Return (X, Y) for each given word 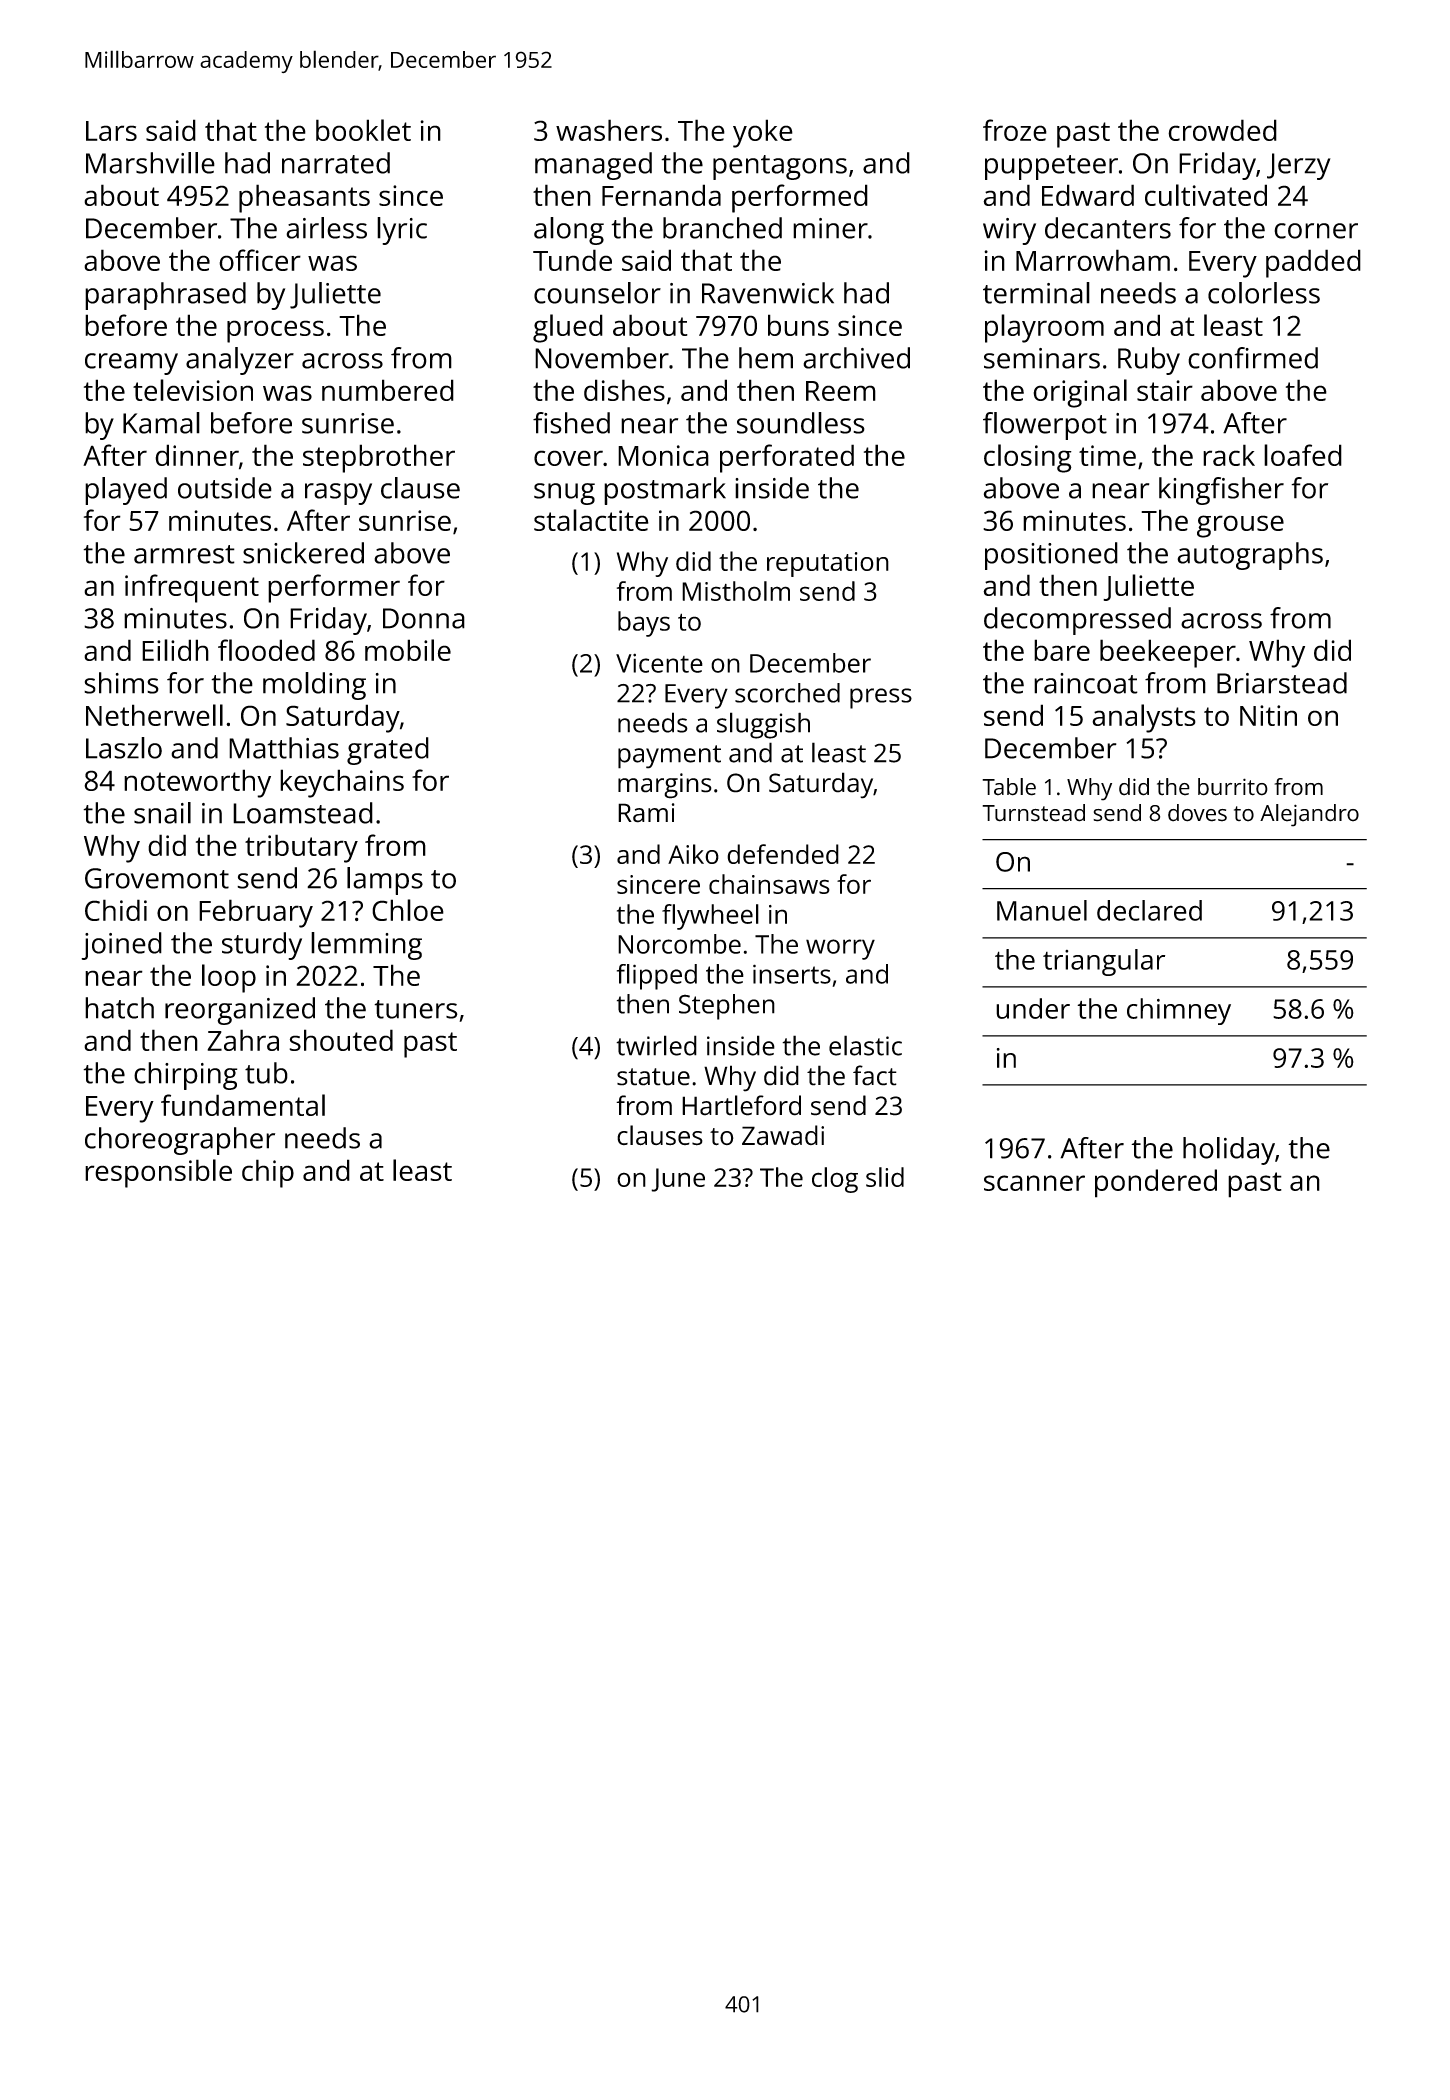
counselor (597, 293)
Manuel (1042, 910)
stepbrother (379, 458)
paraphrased (165, 296)
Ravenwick (768, 293)
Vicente (659, 663)
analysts (1144, 718)
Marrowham (1093, 260)
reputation (828, 564)
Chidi (116, 910)
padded (1313, 263)
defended (783, 854)
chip (268, 1173)
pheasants (304, 198)
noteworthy (197, 783)
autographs (1250, 556)
